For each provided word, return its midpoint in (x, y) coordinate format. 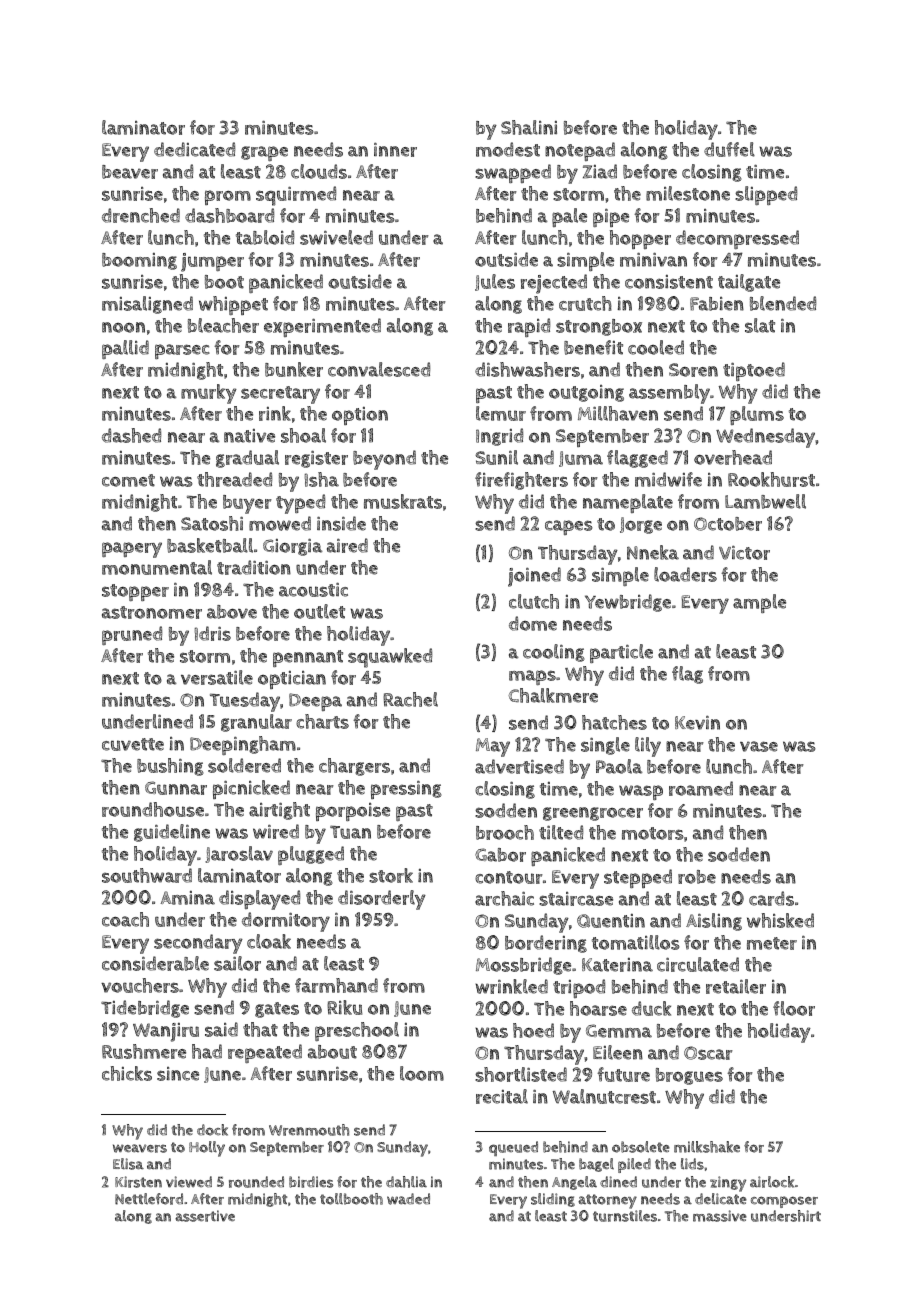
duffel (729, 149)
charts (322, 721)
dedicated (194, 149)
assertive (205, 1216)
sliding (553, 1200)
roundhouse (153, 809)
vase (759, 746)
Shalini (529, 127)
